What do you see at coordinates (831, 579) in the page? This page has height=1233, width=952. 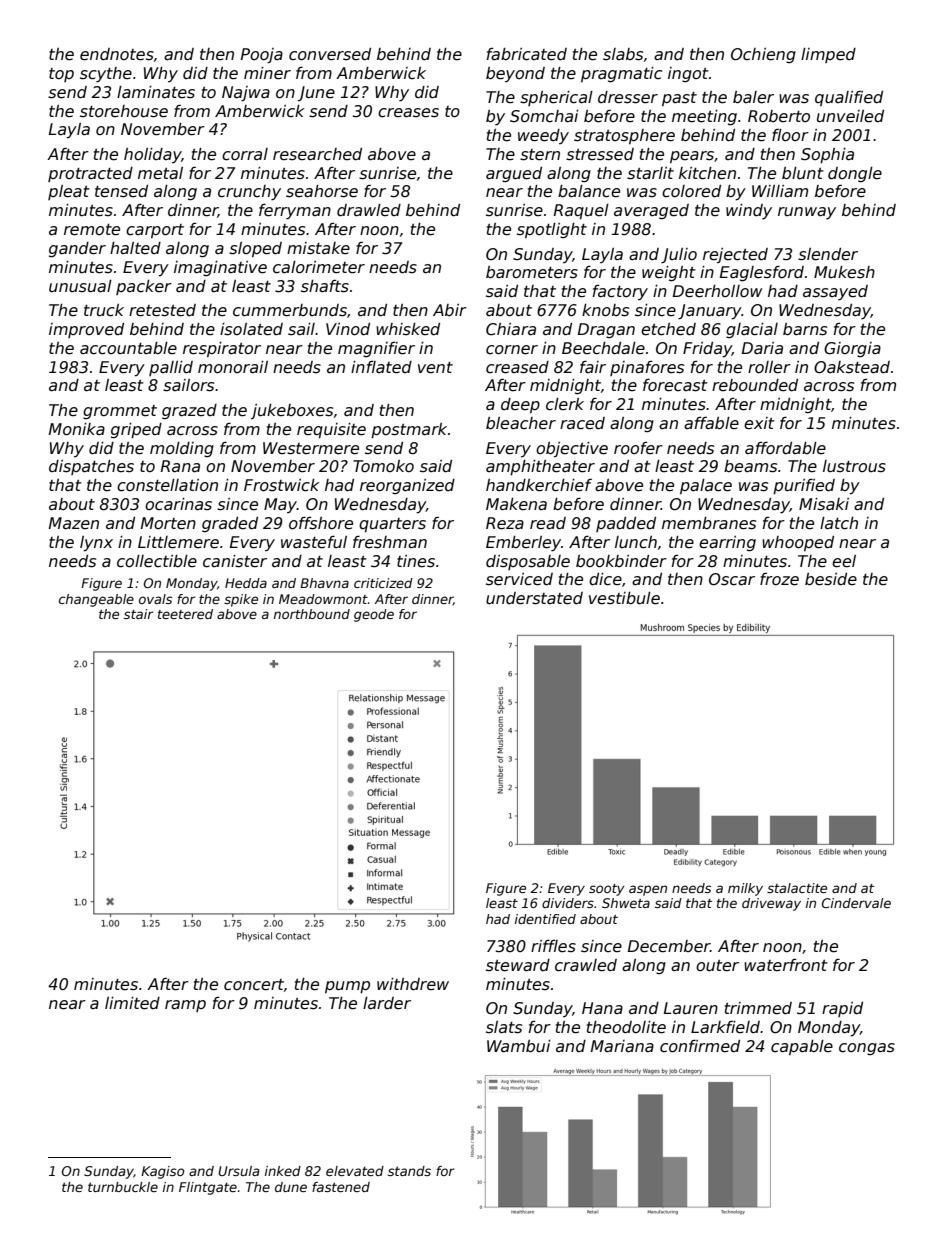 I see `beside` at bounding box center [831, 579].
